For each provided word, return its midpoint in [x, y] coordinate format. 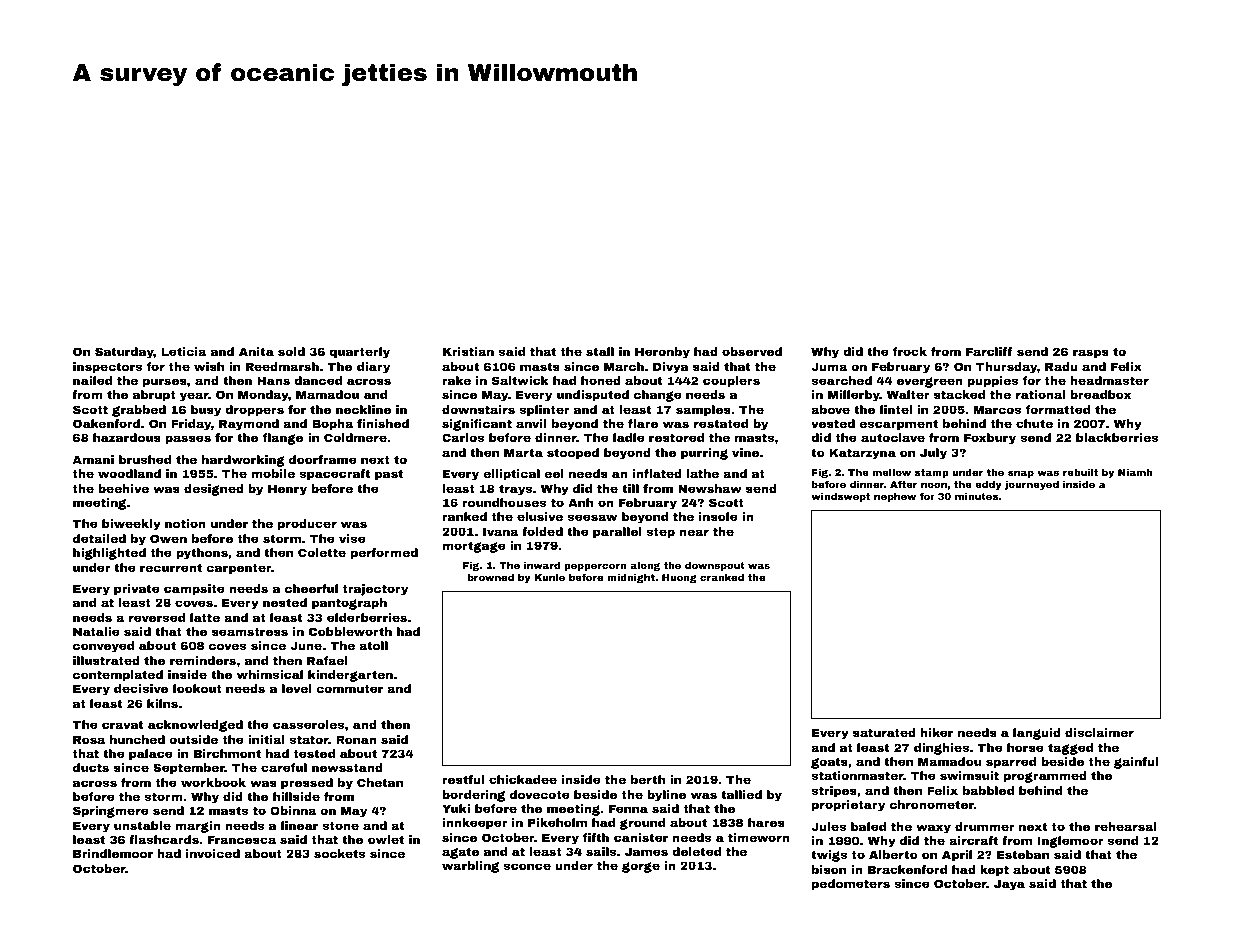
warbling [470, 867]
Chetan [380, 782]
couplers [731, 382]
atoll [373, 645]
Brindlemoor [113, 853]
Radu [1061, 366]
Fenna [628, 808]
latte [205, 617]
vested [833, 423]
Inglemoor [1071, 842]
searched [841, 380]
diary [373, 368]
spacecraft [334, 475]
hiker [936, 732]
